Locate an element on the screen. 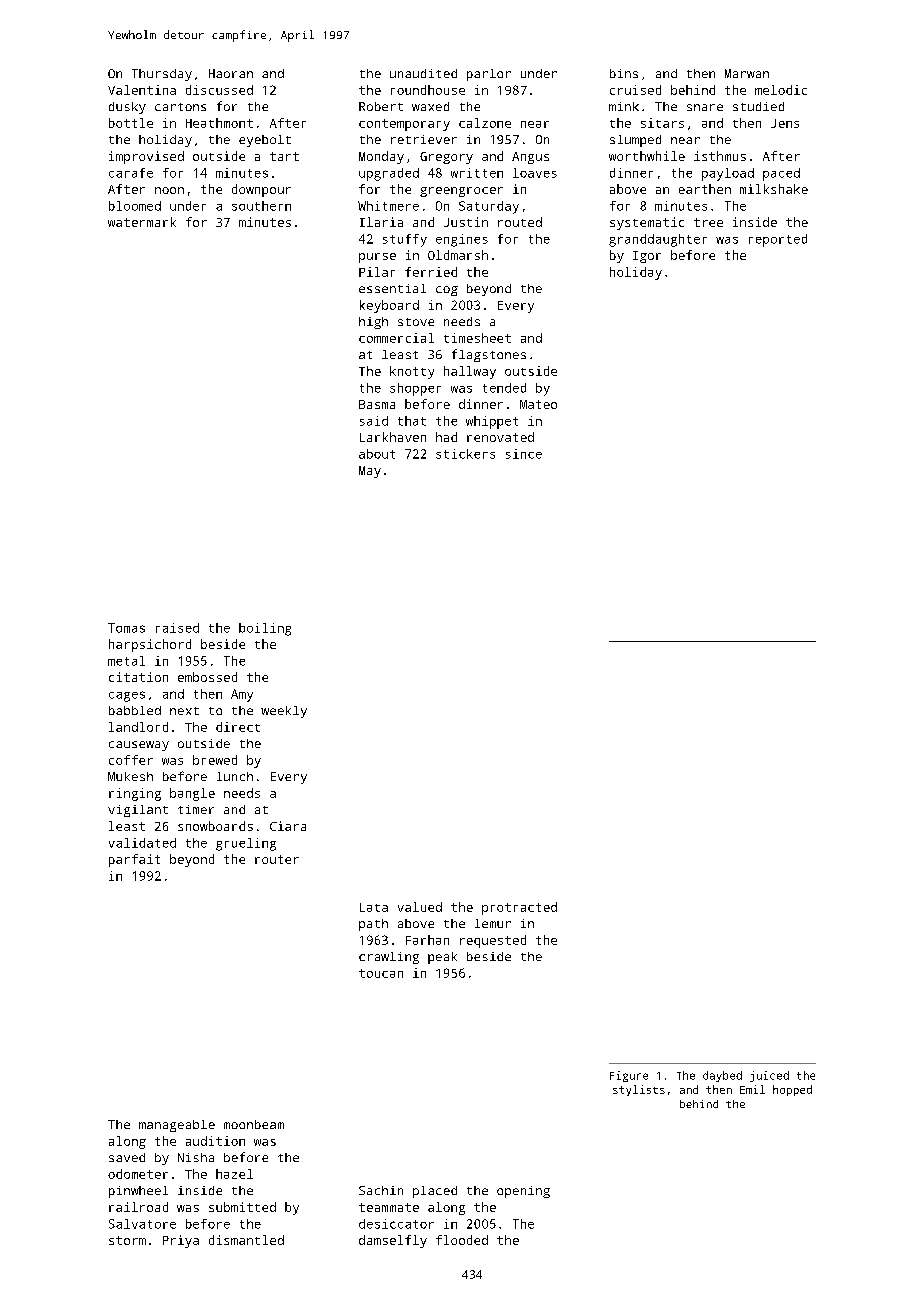 The image size is (924, 1308). since is located at coordinates (524, 454).
